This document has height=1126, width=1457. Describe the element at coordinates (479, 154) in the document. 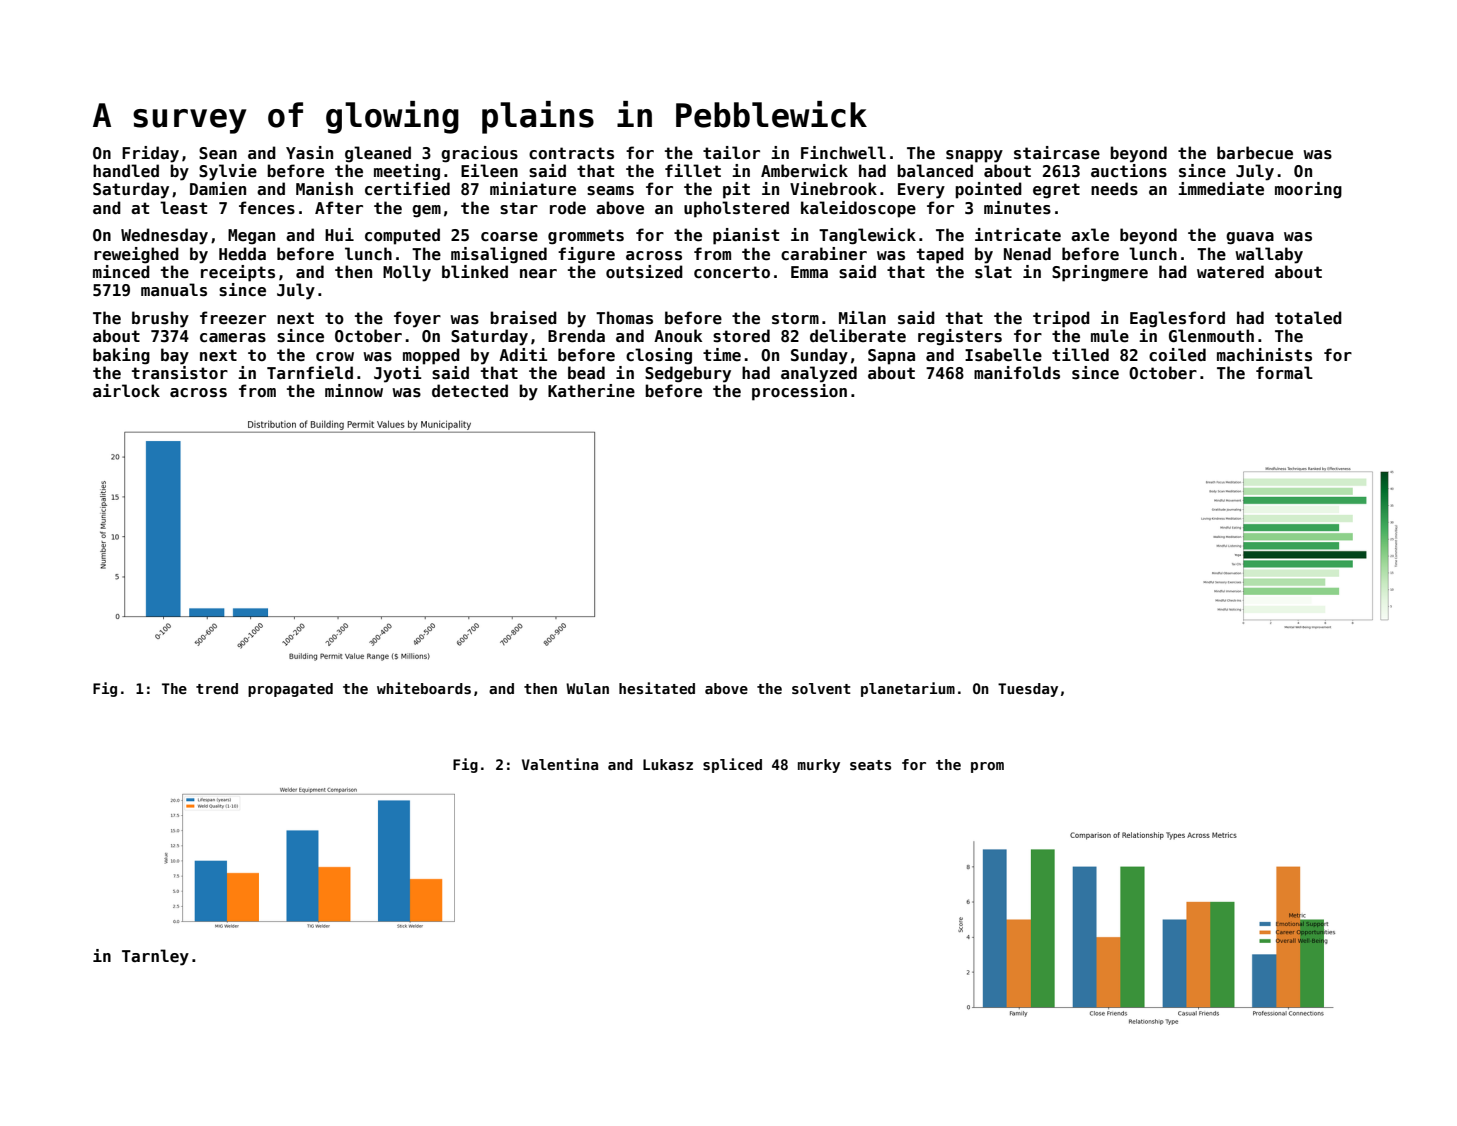

I see `gracious` at that location.
